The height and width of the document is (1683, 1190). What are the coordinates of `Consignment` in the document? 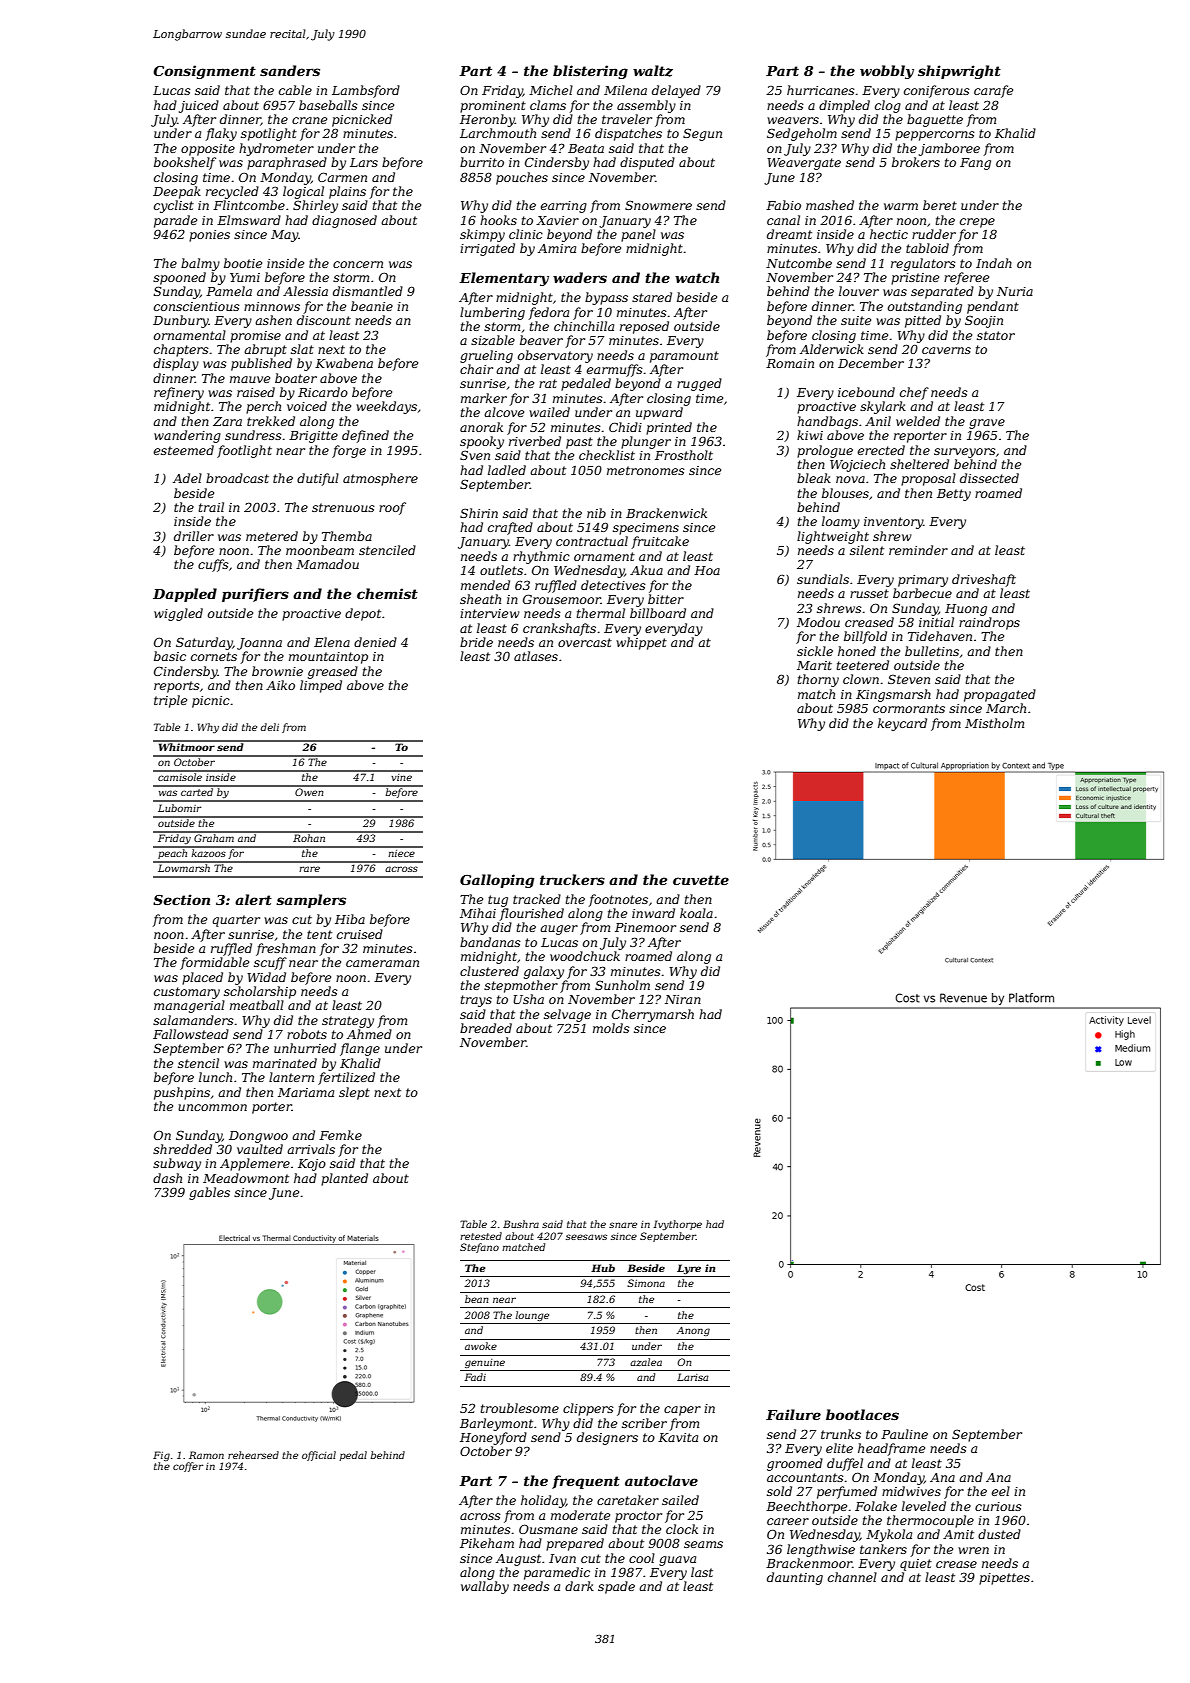 It's located at (204, 72).
